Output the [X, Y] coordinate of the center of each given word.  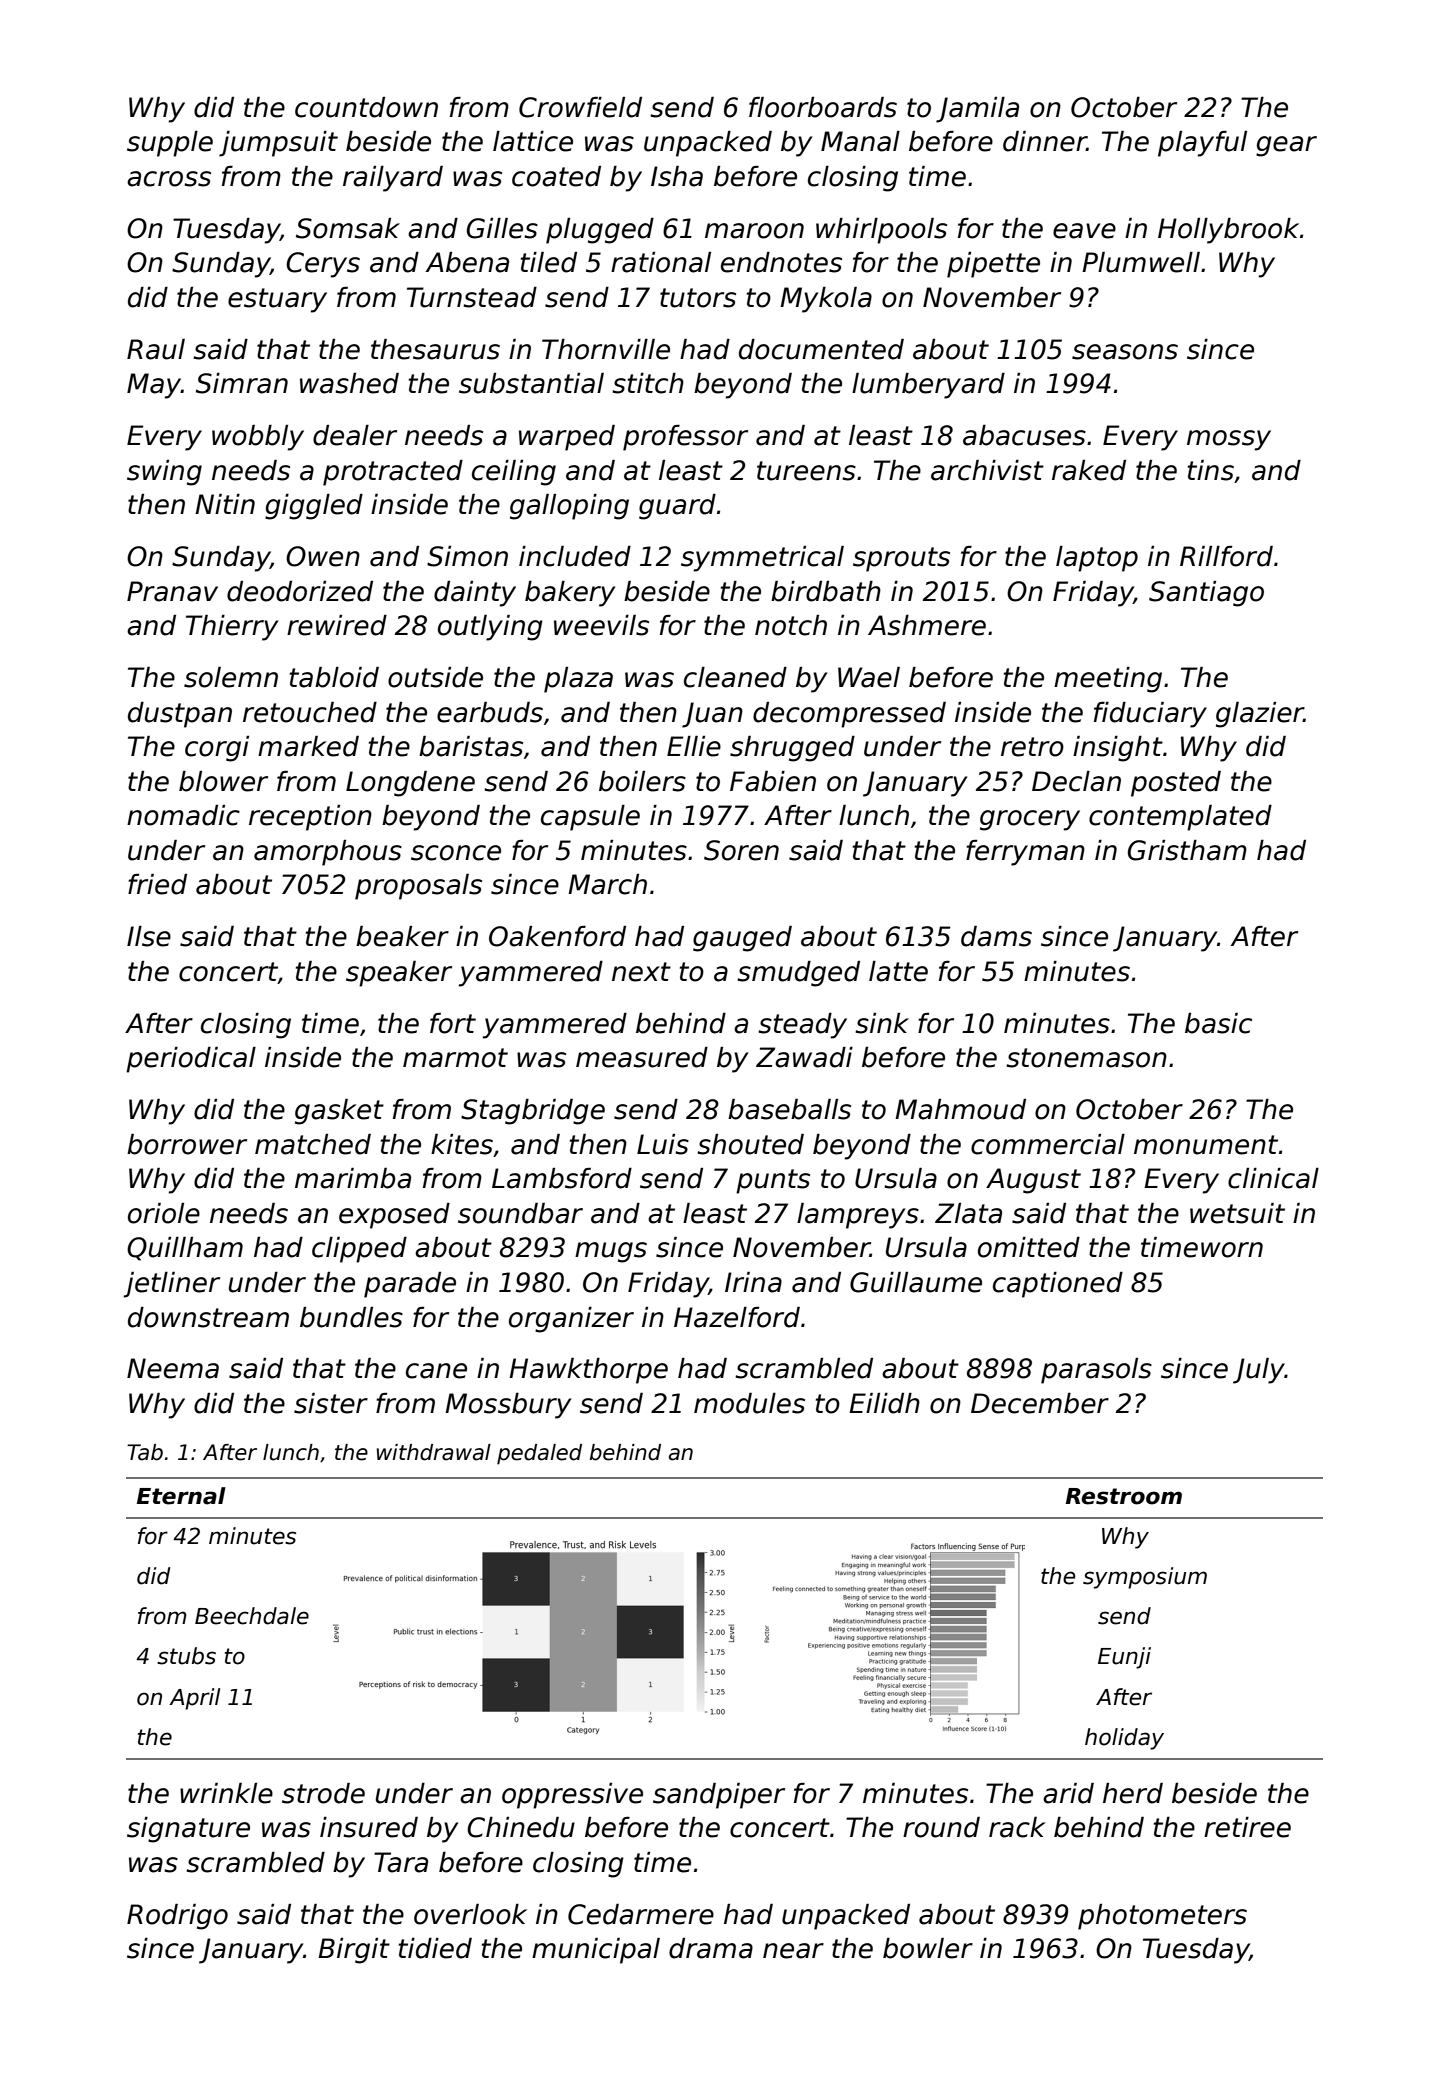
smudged [798, 974]
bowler [928, 1948]
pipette [993, 265]
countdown [366, 107]
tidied [435, 1948]
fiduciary [1150, 715]
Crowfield [580, 107]
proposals [418, 887]
